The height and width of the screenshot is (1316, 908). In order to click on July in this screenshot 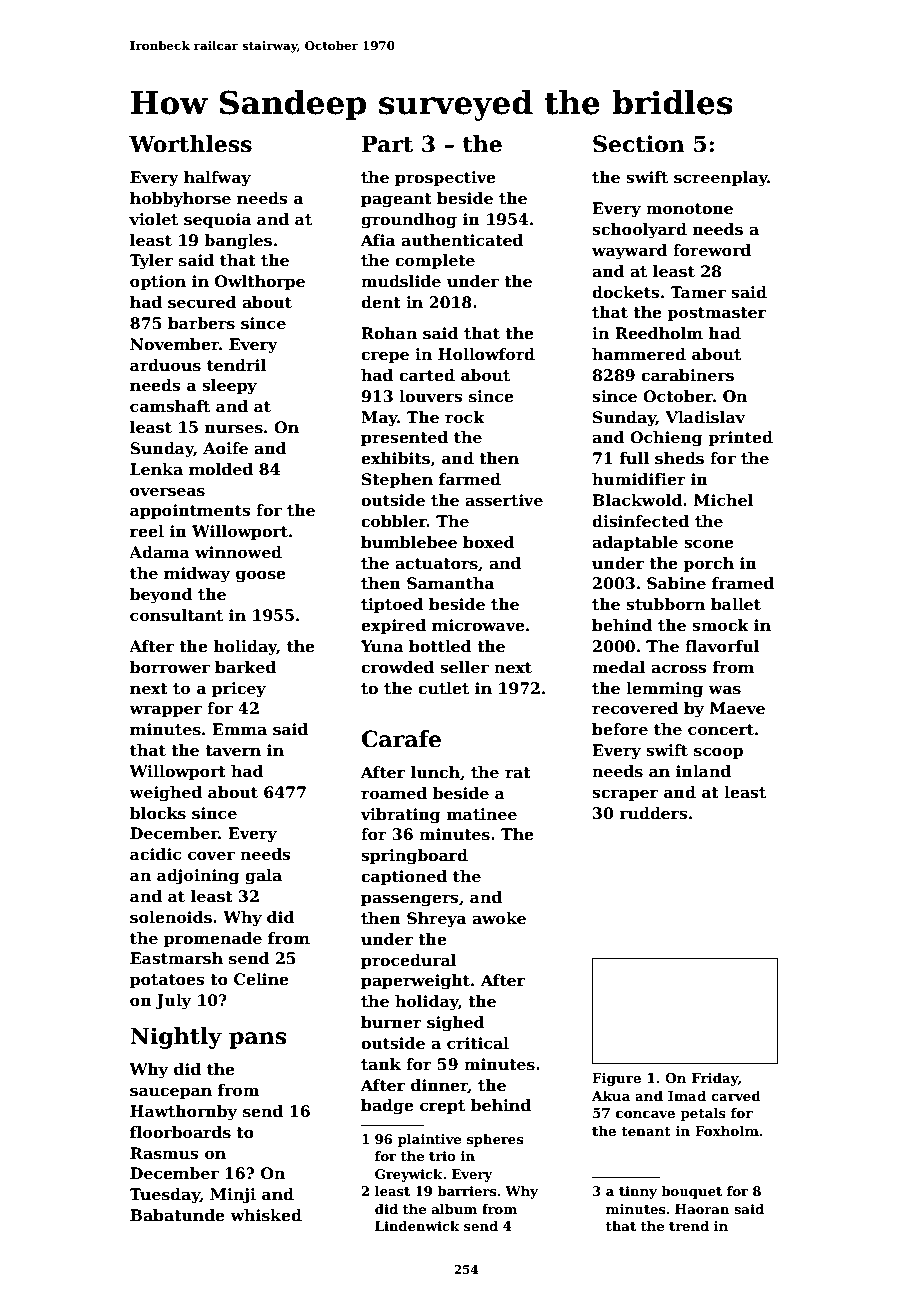, I will do `click(173, 1002)`.
